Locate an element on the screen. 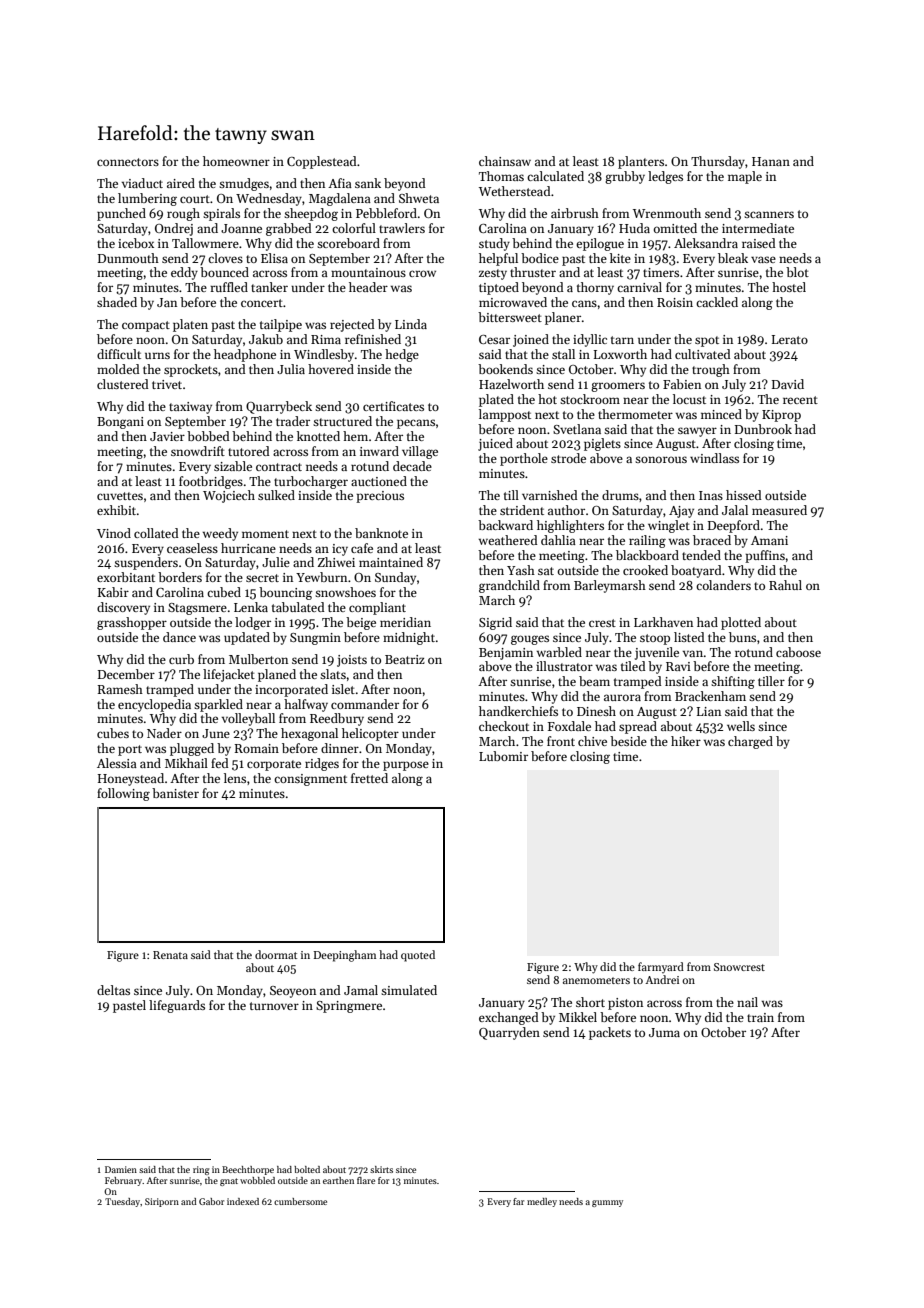  juvenile is located at coordinates (657, 653).
